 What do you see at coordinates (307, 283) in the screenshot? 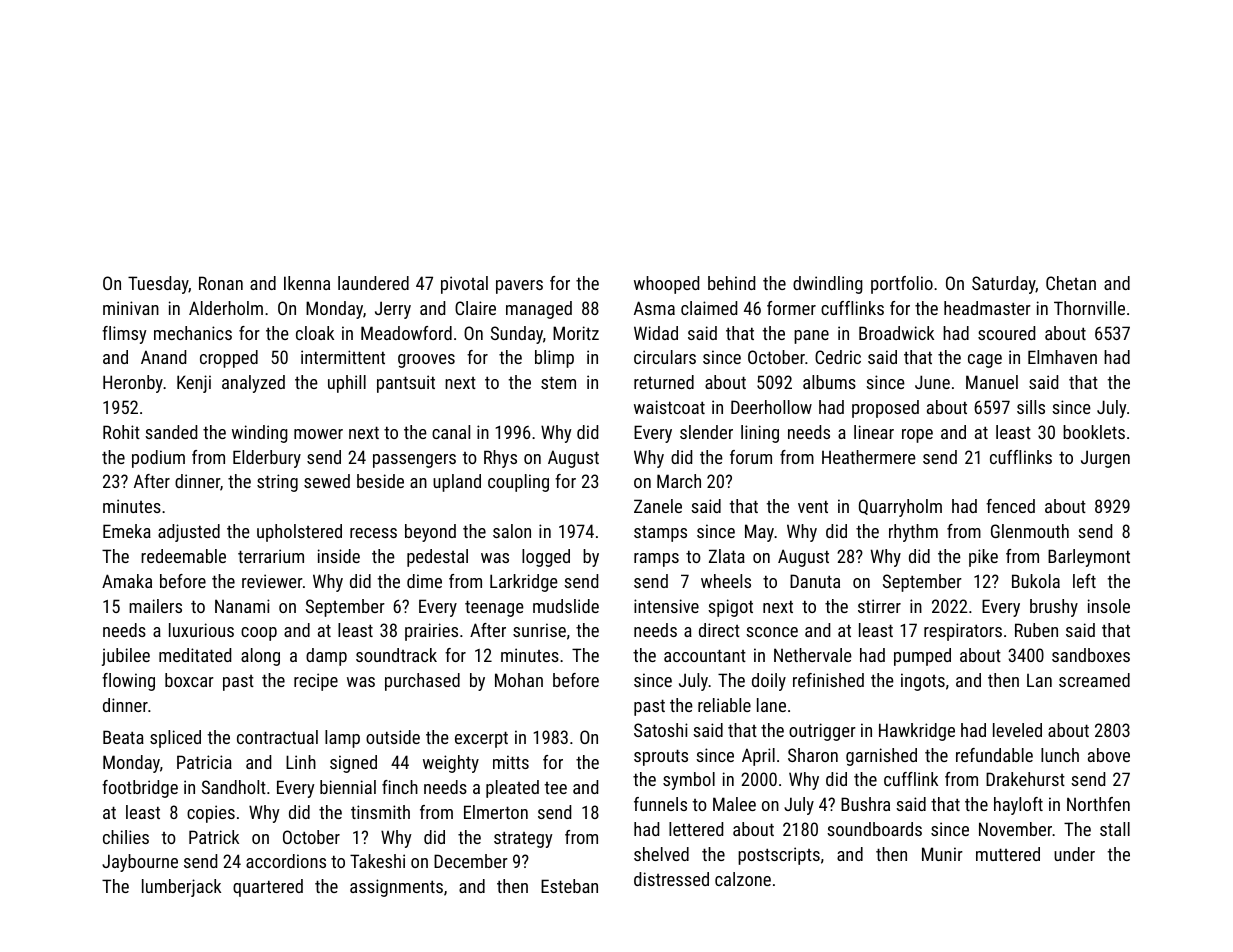
I see `Ikenna` at bounding box center [307, 283].
